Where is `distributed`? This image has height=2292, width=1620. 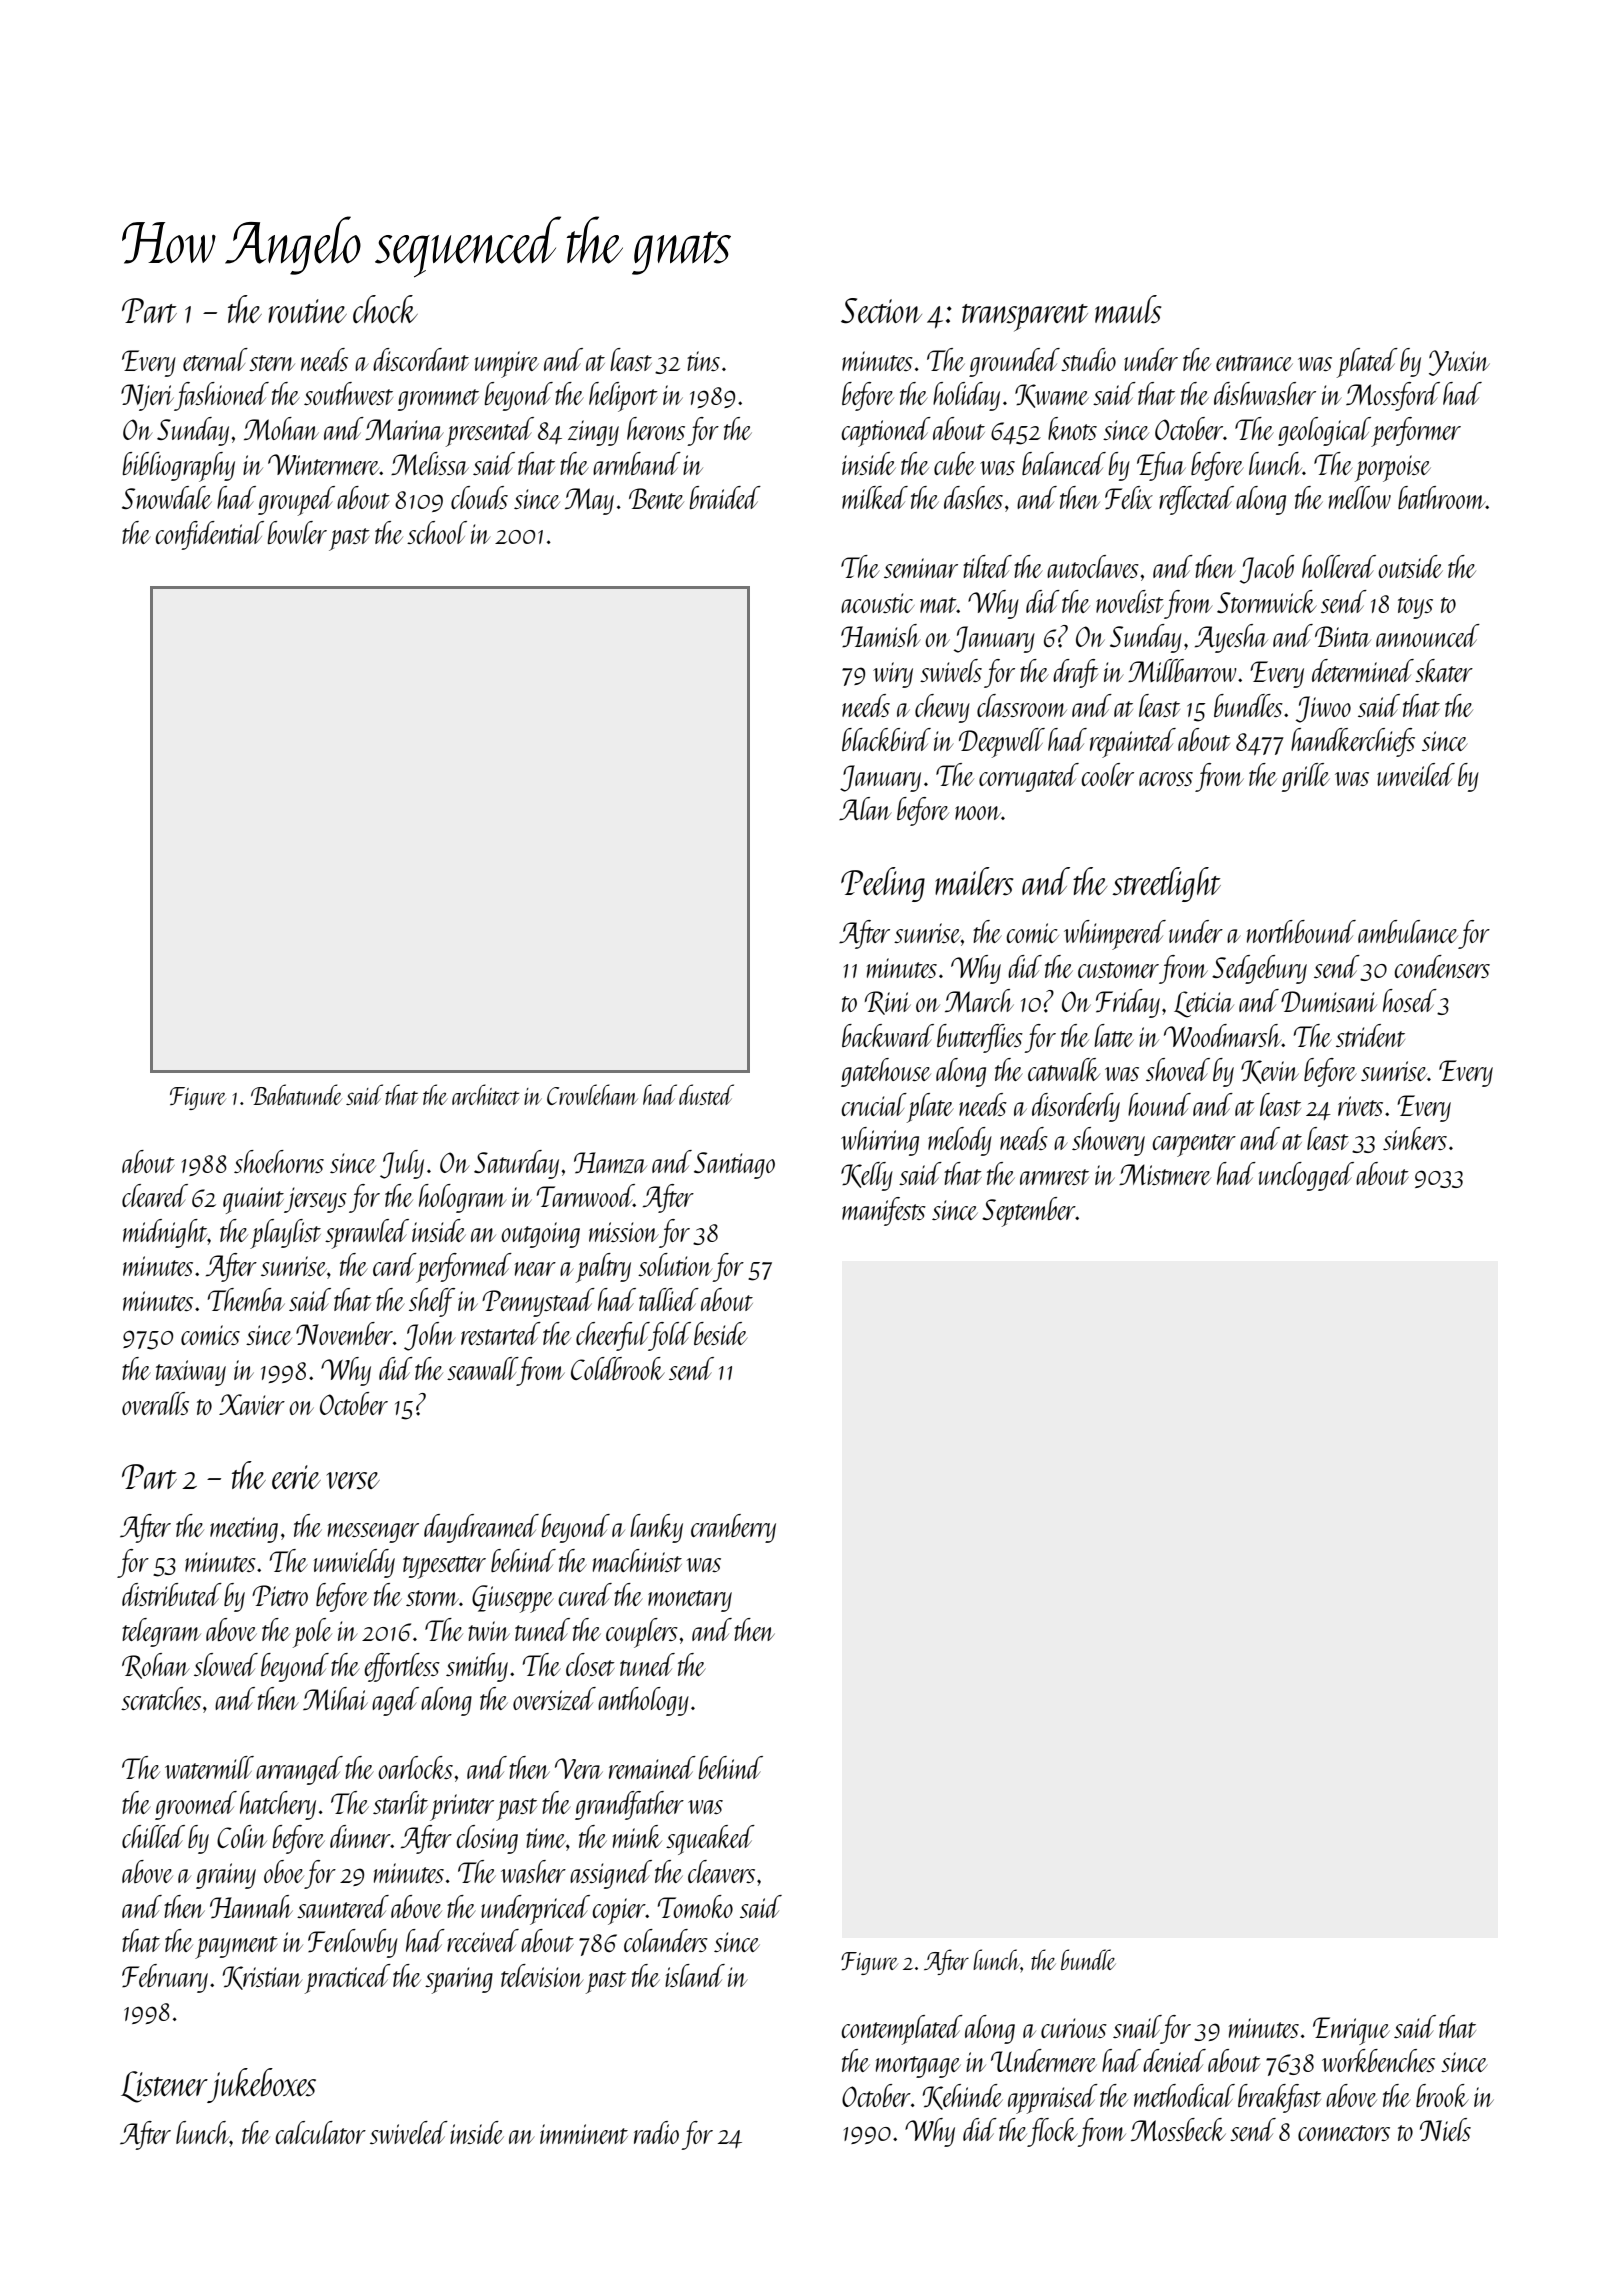 distributed is located at coordinates (172, 1594).
